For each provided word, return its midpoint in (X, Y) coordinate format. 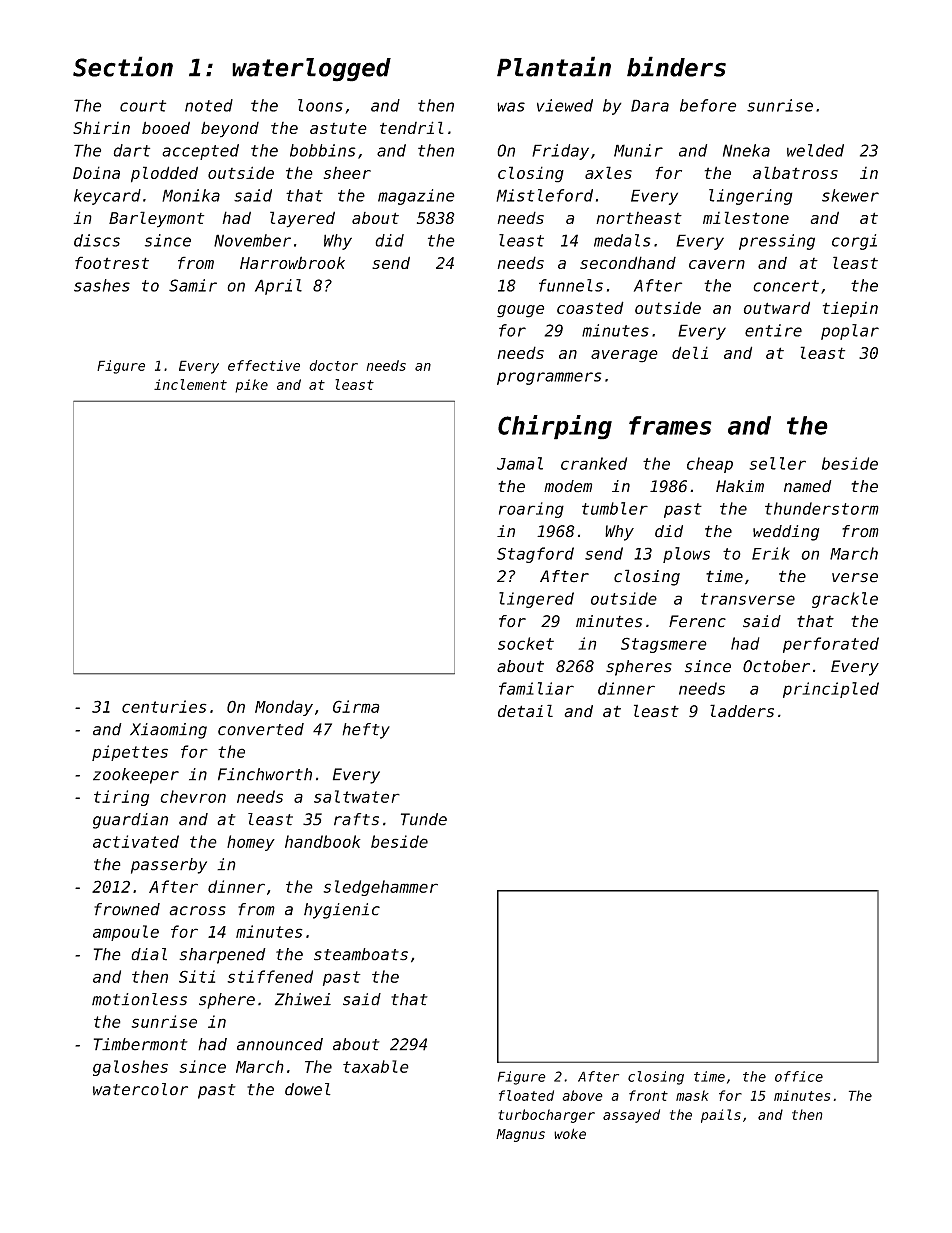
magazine (416, 197)
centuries (164, 706)
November (252, 240)
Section (123, 66)
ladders (742, 711)
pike (251, 386)
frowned (127, 909)
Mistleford (544, 195)
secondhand (628, 262)
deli (690, 352)
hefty (366, 731)
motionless (139, 999)
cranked (594, 463)
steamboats (361, 954)
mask (692, 1095)
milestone (746, 217)
